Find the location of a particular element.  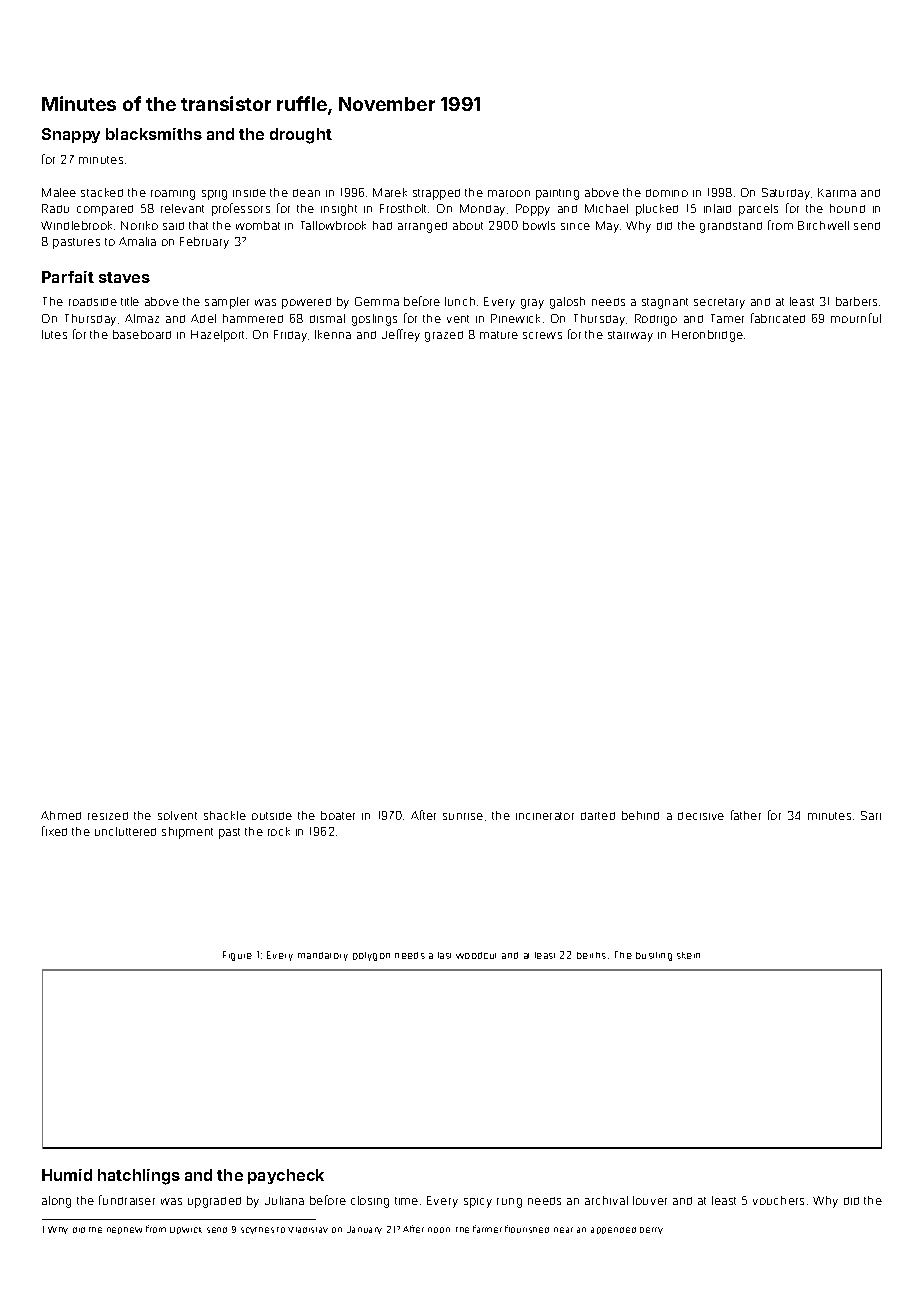

bustling is located at coordinates (654, 956).
